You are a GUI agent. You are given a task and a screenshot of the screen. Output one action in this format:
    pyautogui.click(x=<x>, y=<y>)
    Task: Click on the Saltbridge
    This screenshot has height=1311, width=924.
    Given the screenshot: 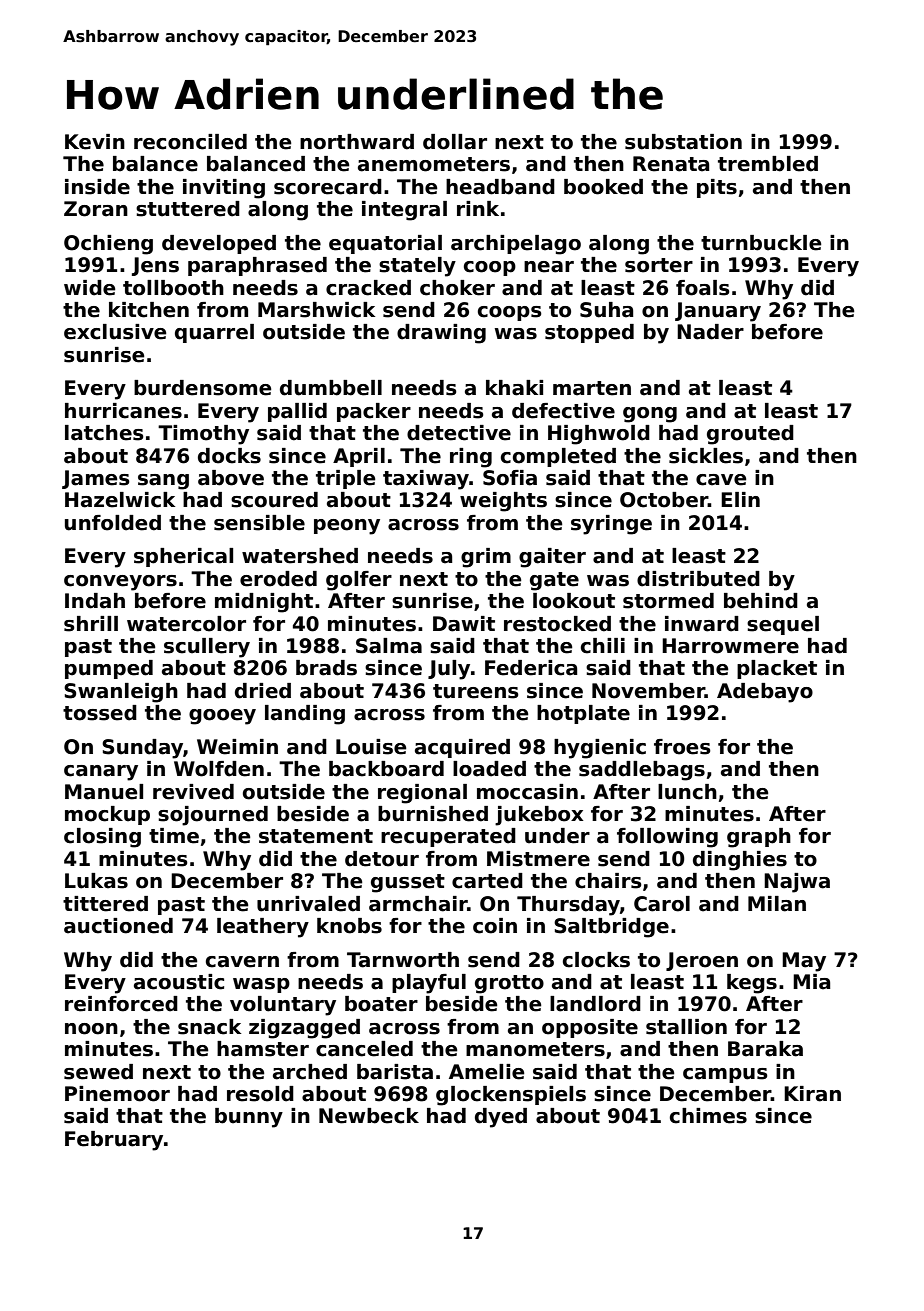 What is the action you would take?
    pyautogui.click(x=611, y=928)
